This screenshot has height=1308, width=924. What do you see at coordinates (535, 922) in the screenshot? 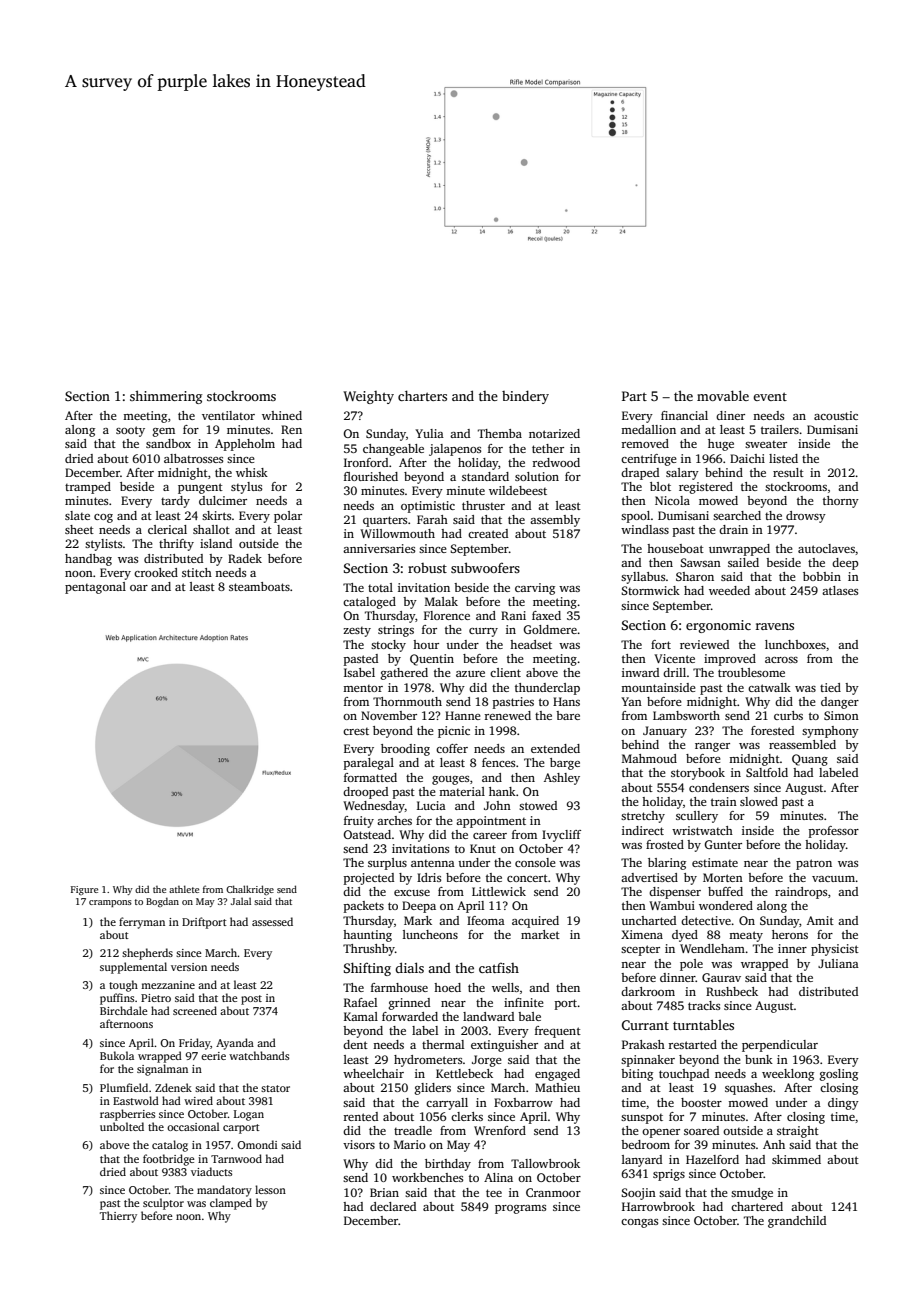
I see `acquired` at bounding box center [535, 922].
